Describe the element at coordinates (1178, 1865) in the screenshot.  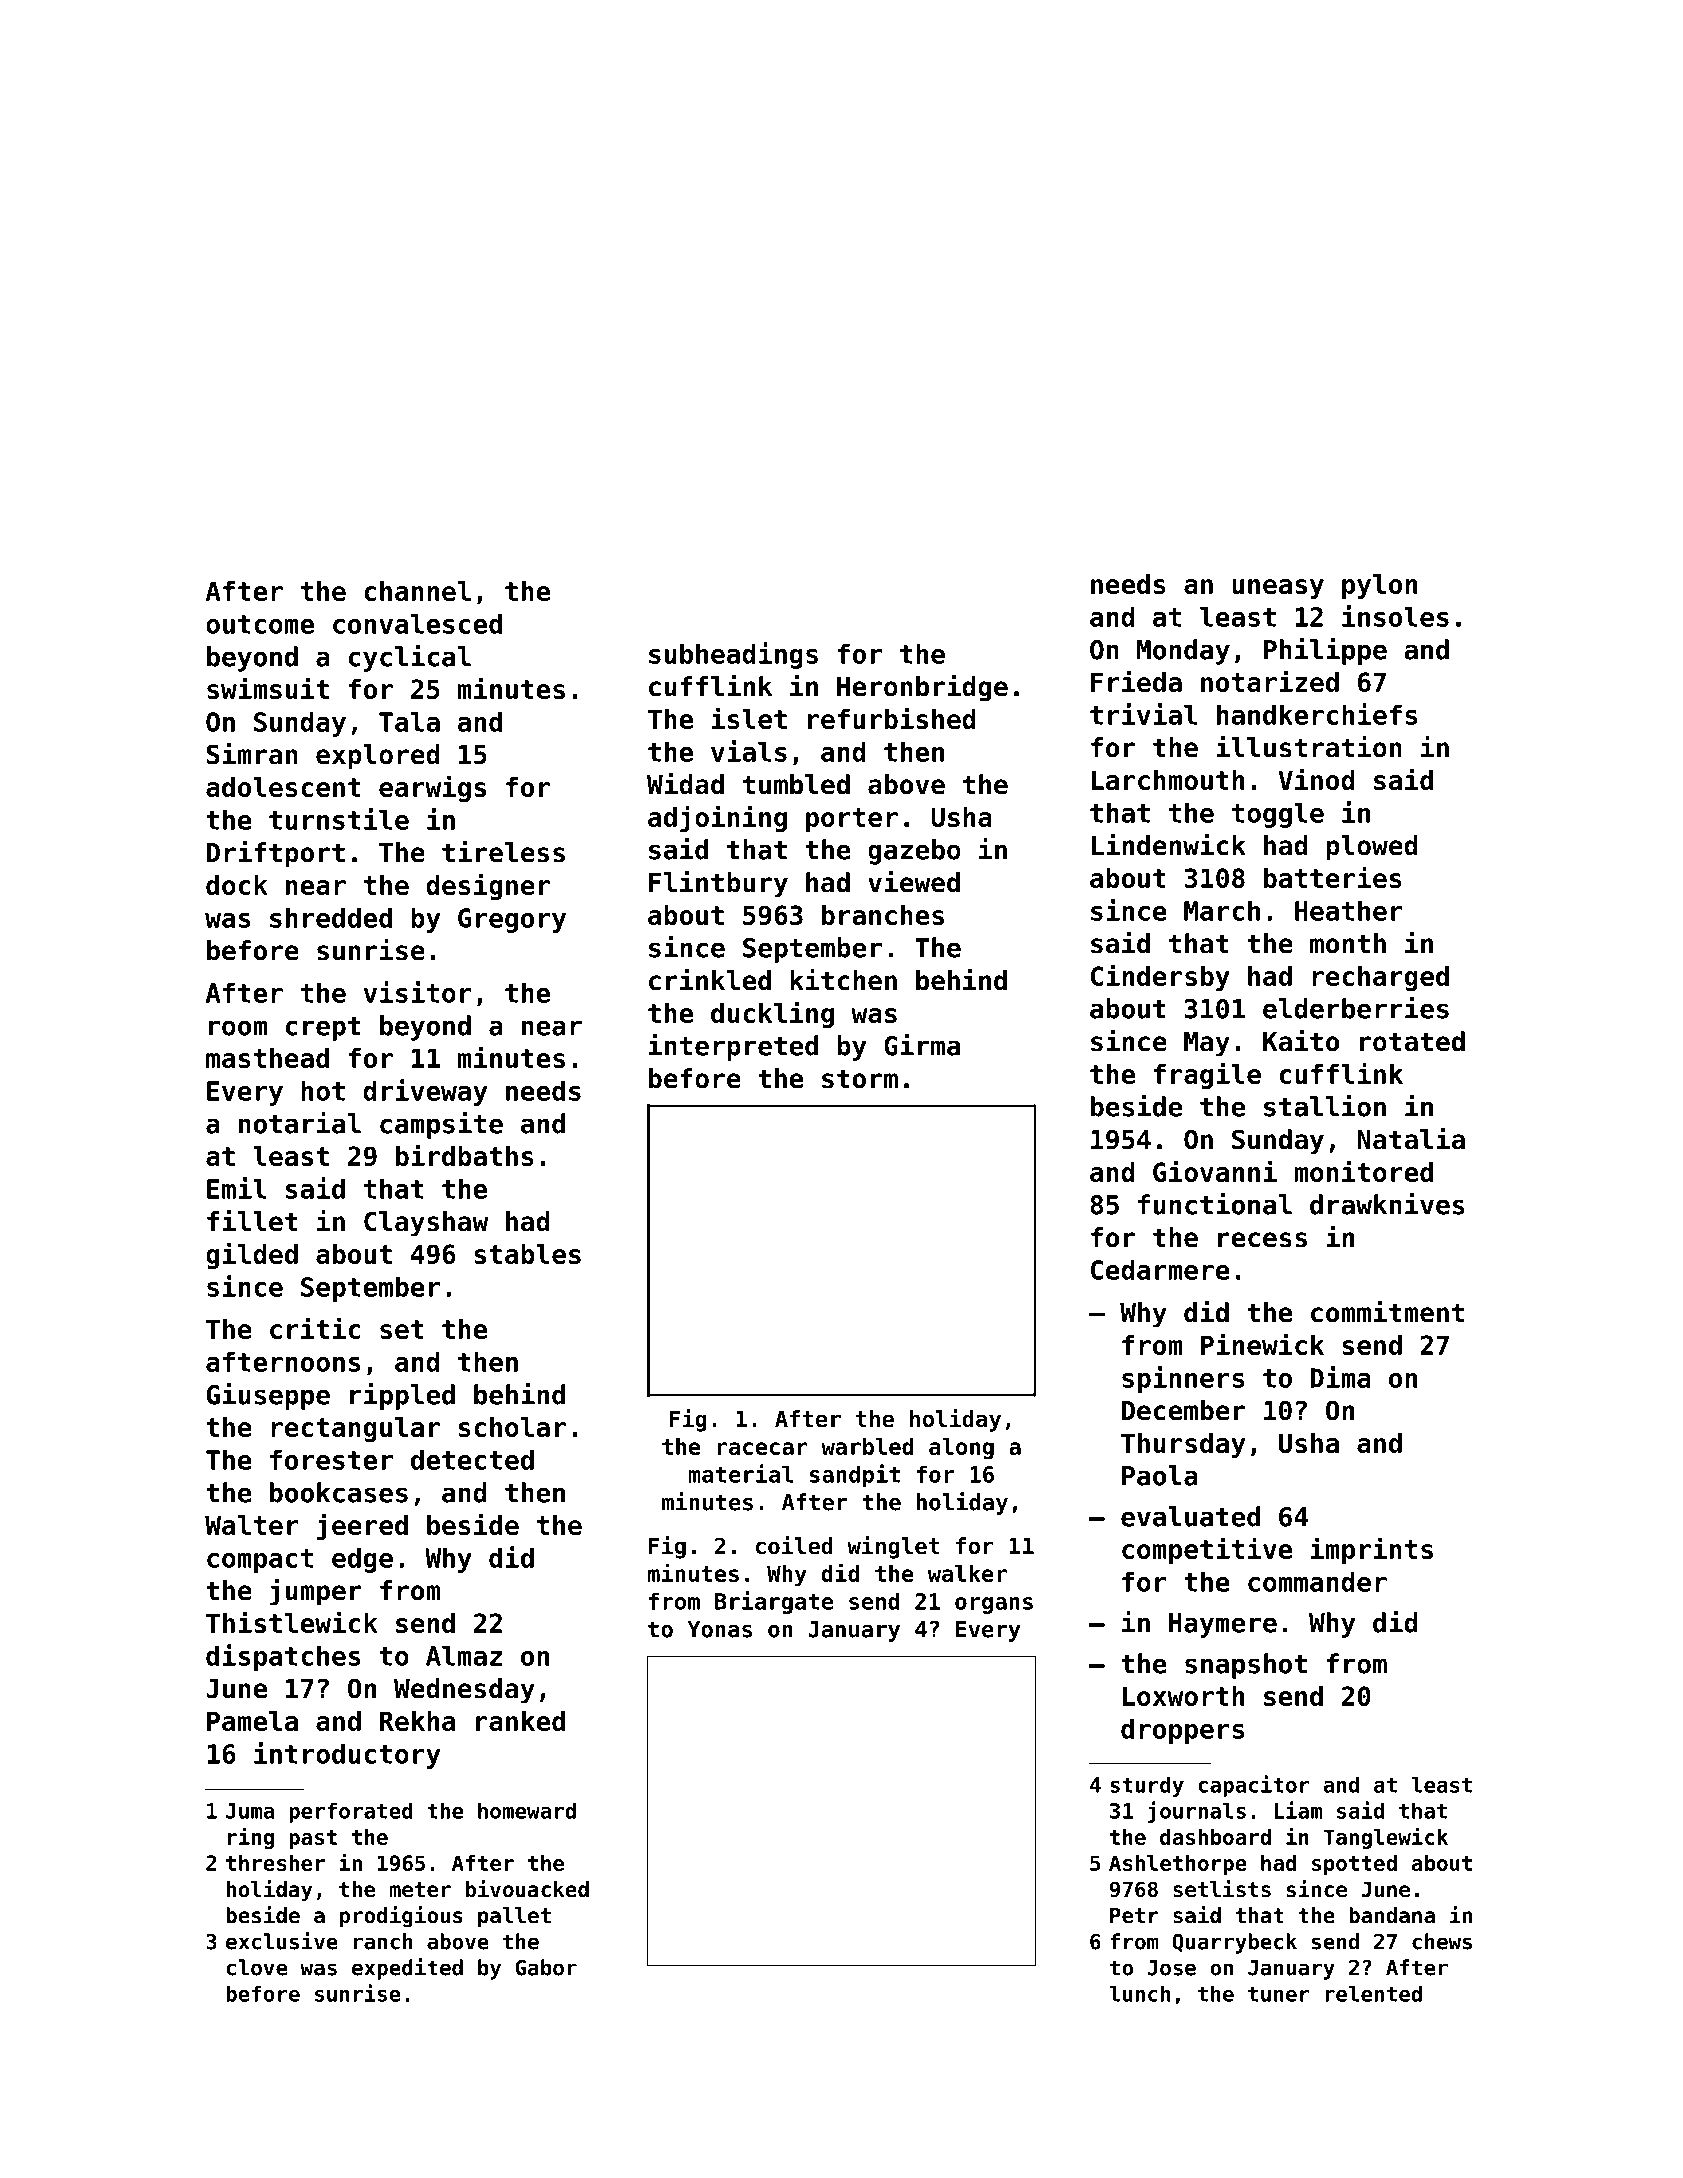
I see `Ashlethorpe` at that location.
